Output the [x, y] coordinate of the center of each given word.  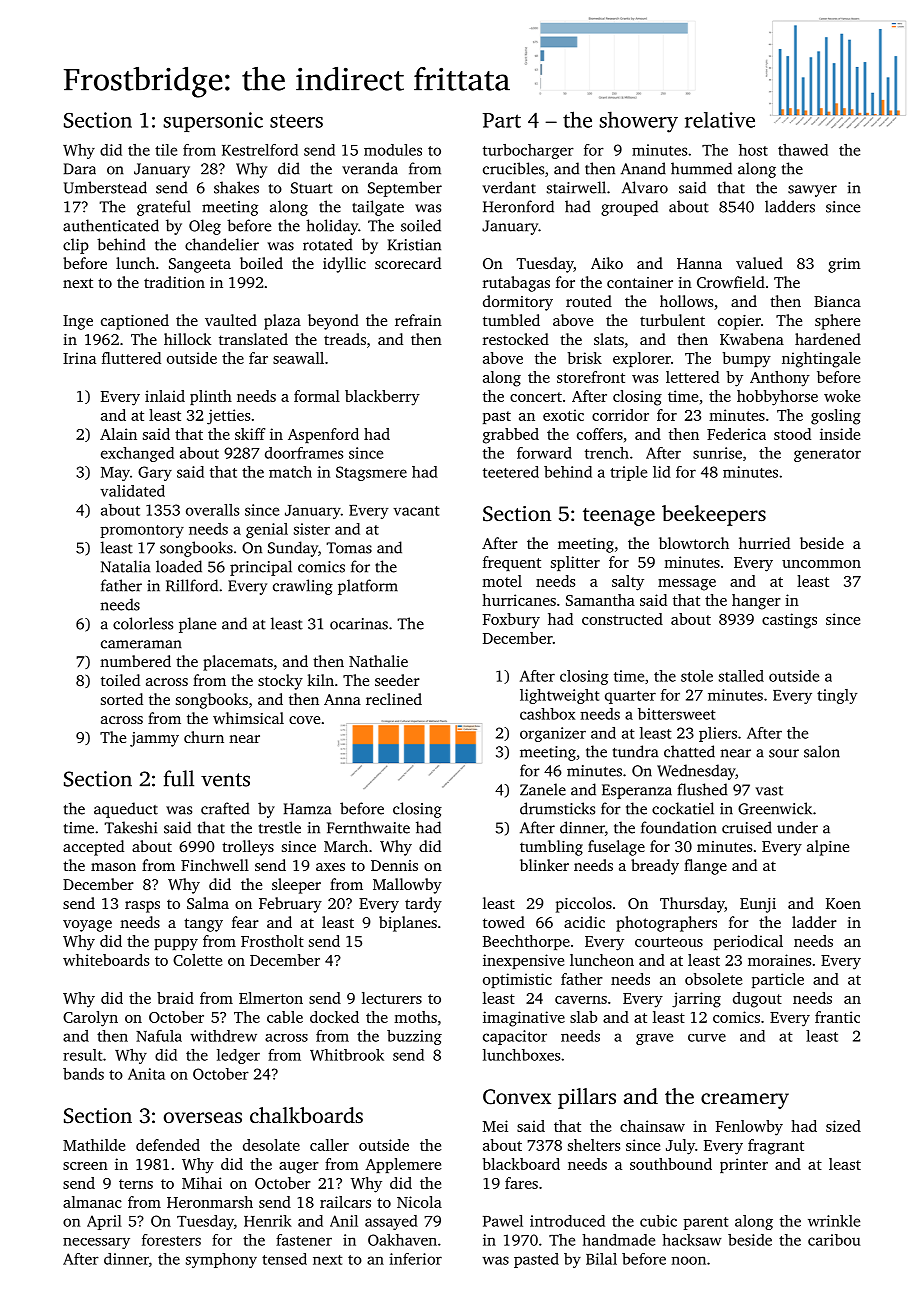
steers [296, 121]
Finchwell [215, 865]
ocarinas [359, 624]
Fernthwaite [368, 827]
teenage [619, 517]
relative [720, 120]
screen [85, 1166]
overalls [212, 510]
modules [393, 150]
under [797, 827]
